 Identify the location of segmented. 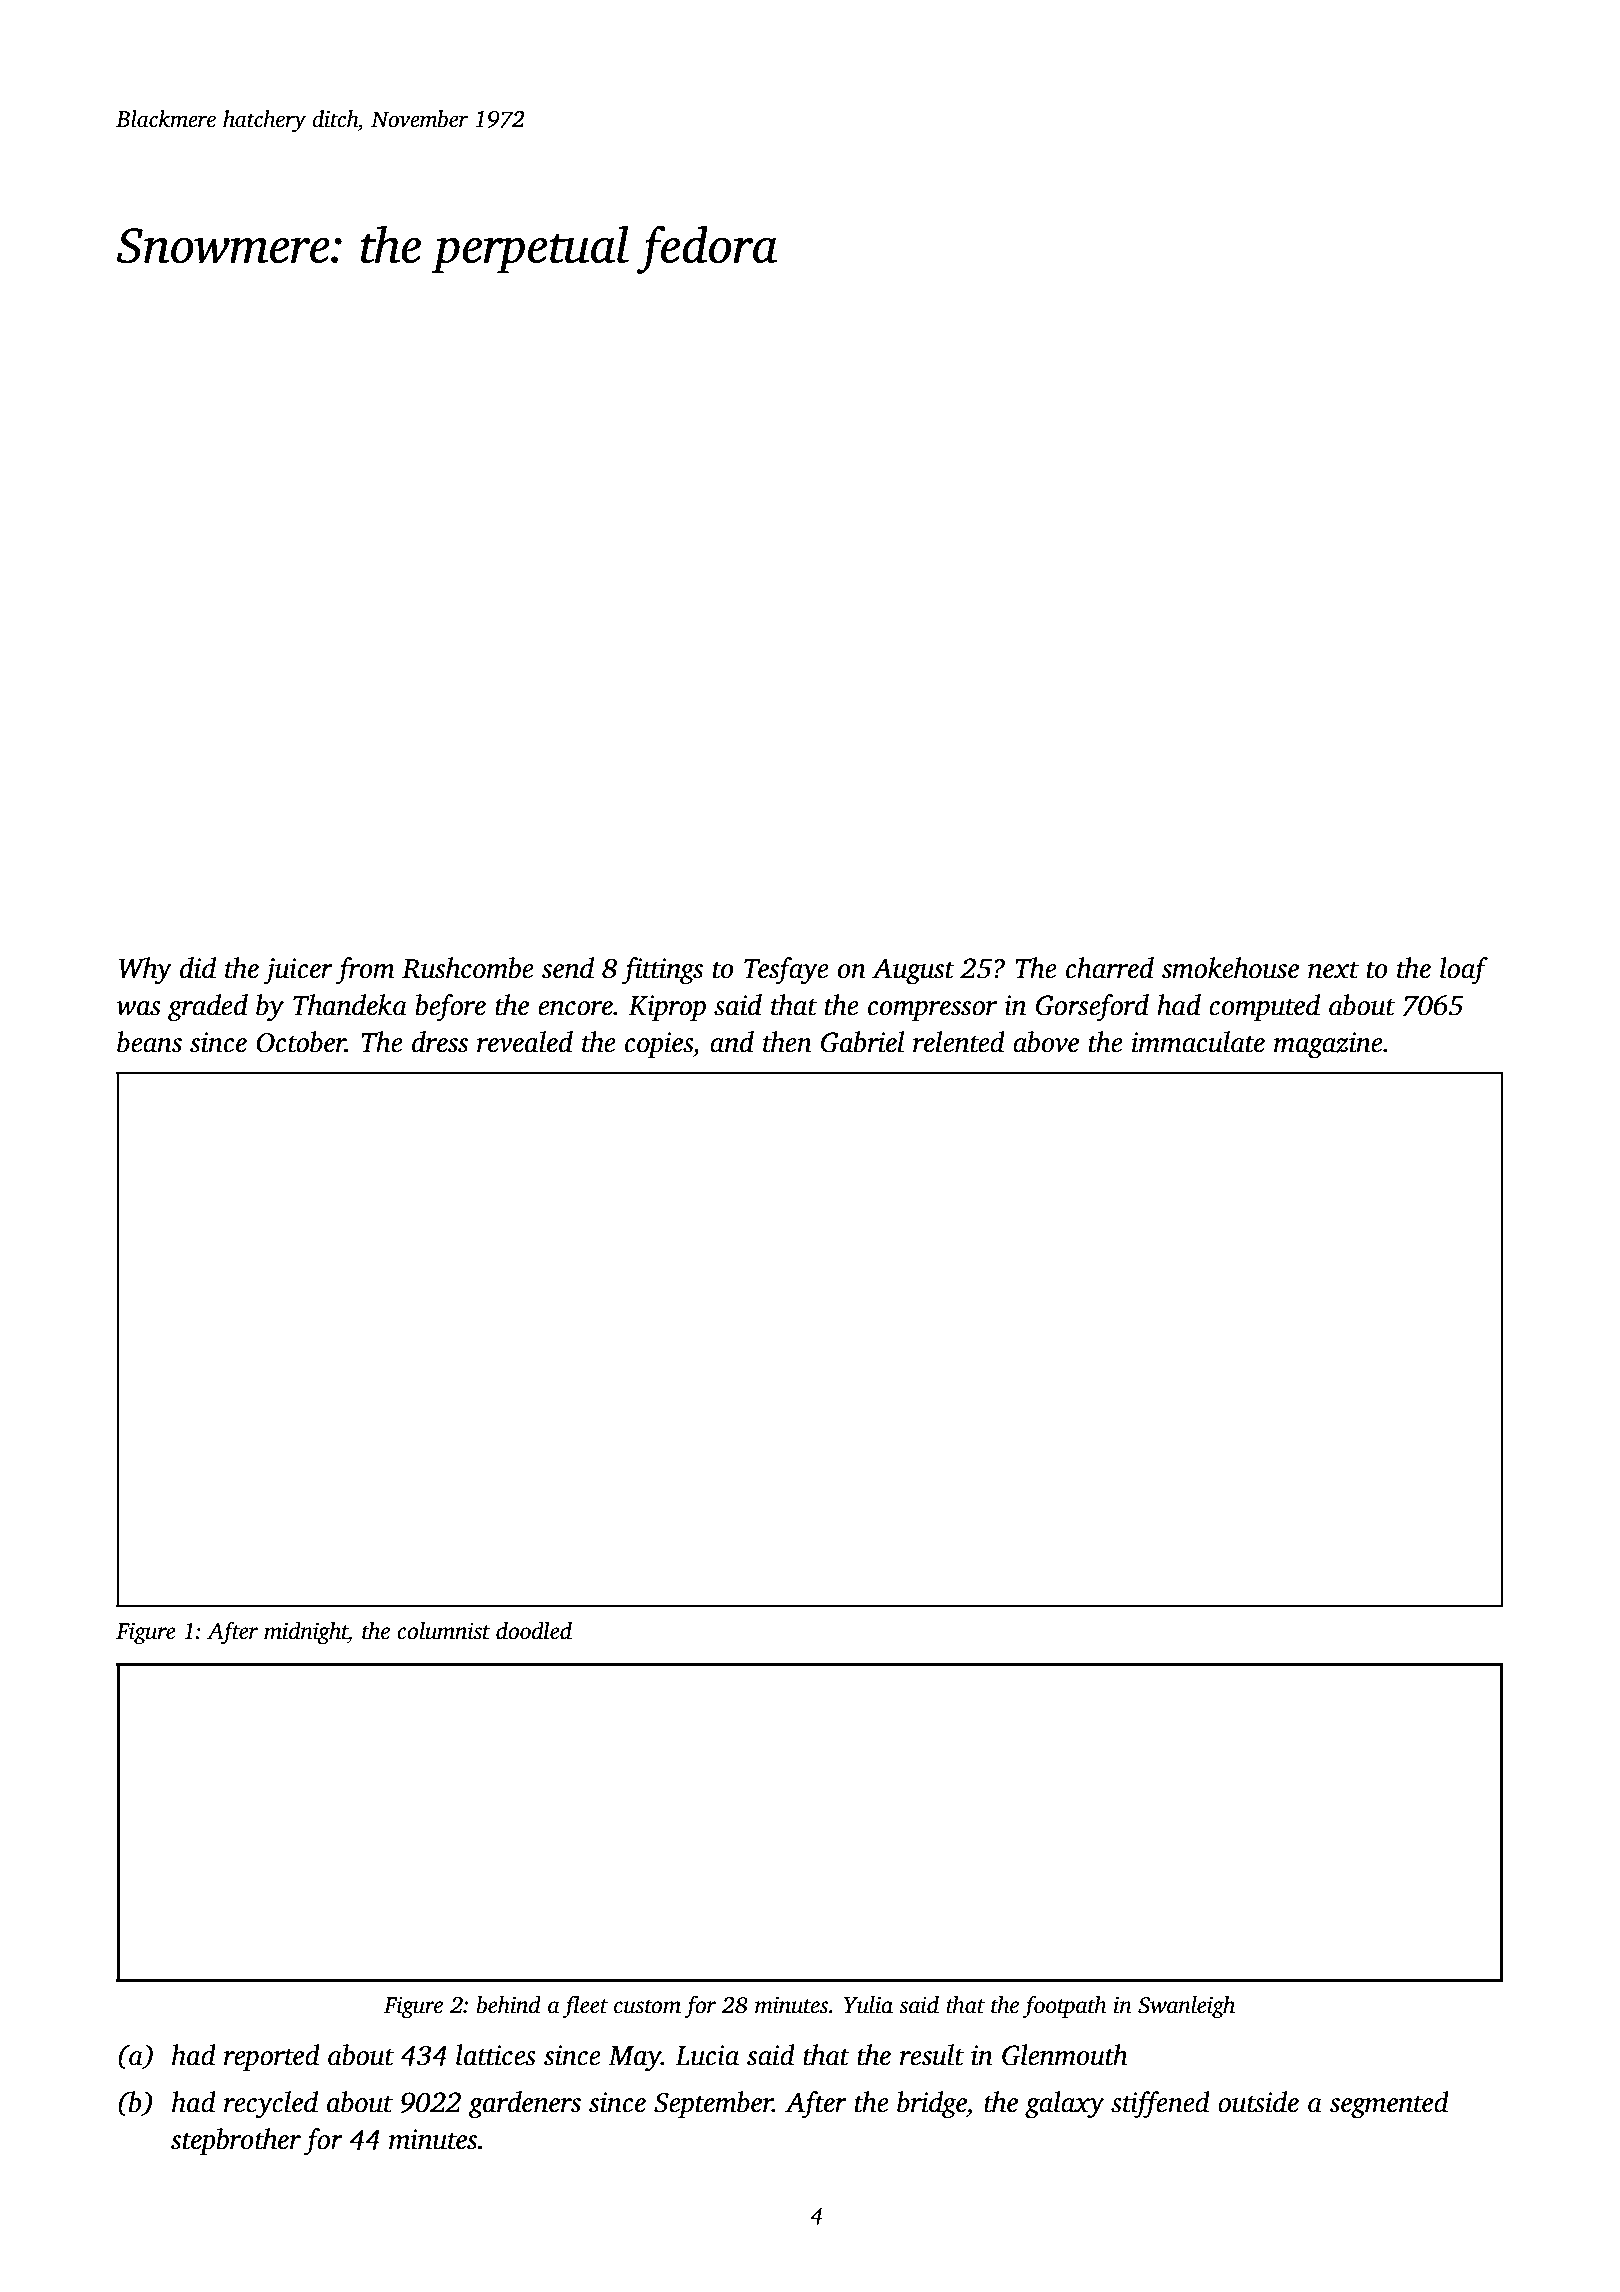
(1389, 2105).
